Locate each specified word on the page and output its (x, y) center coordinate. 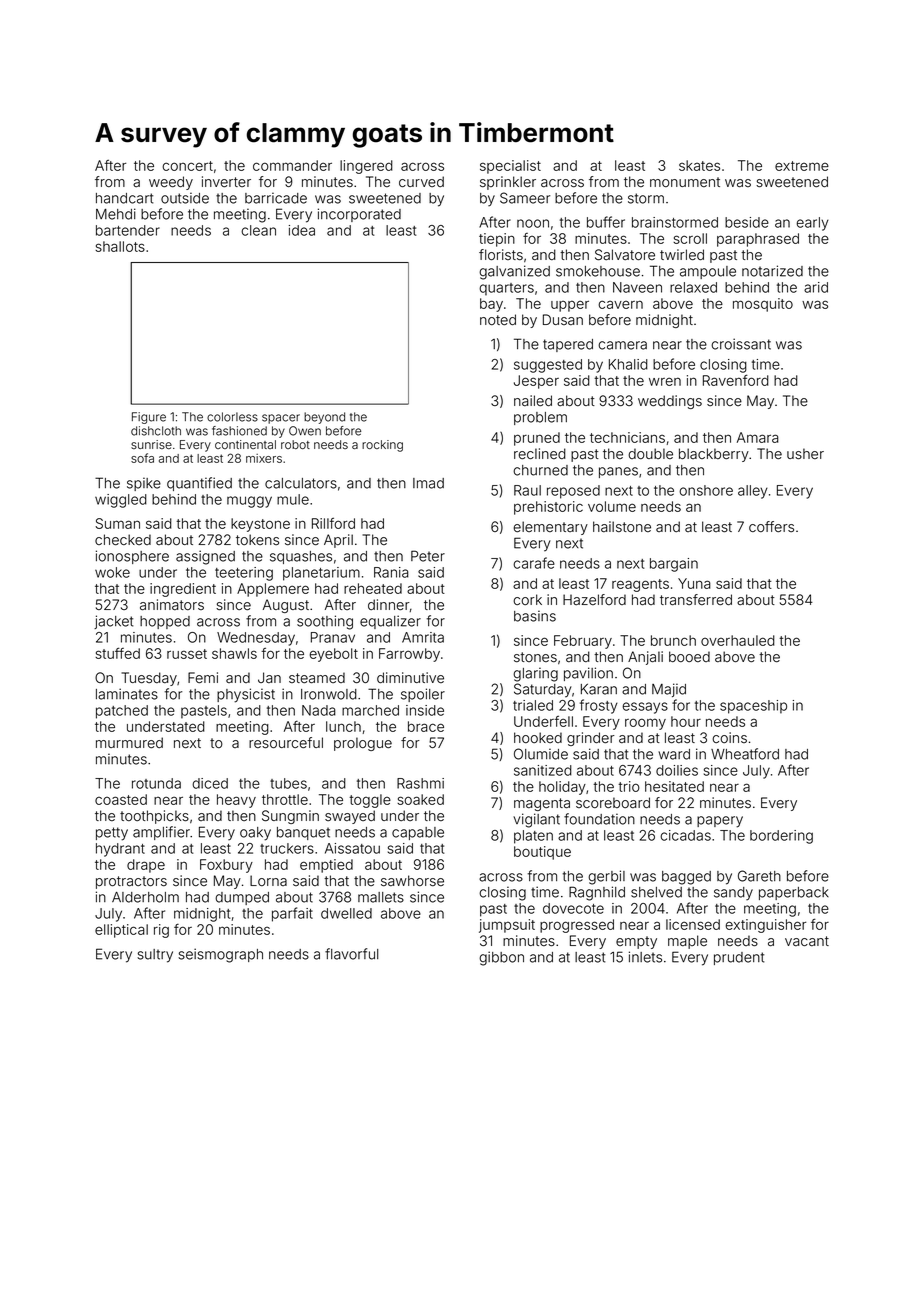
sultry (155, 956)
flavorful (351, 954)
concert (187, 166)
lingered (366, 167)
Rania (391, 572)
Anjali (645, 658)
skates (699, 165)
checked (123, 540)
